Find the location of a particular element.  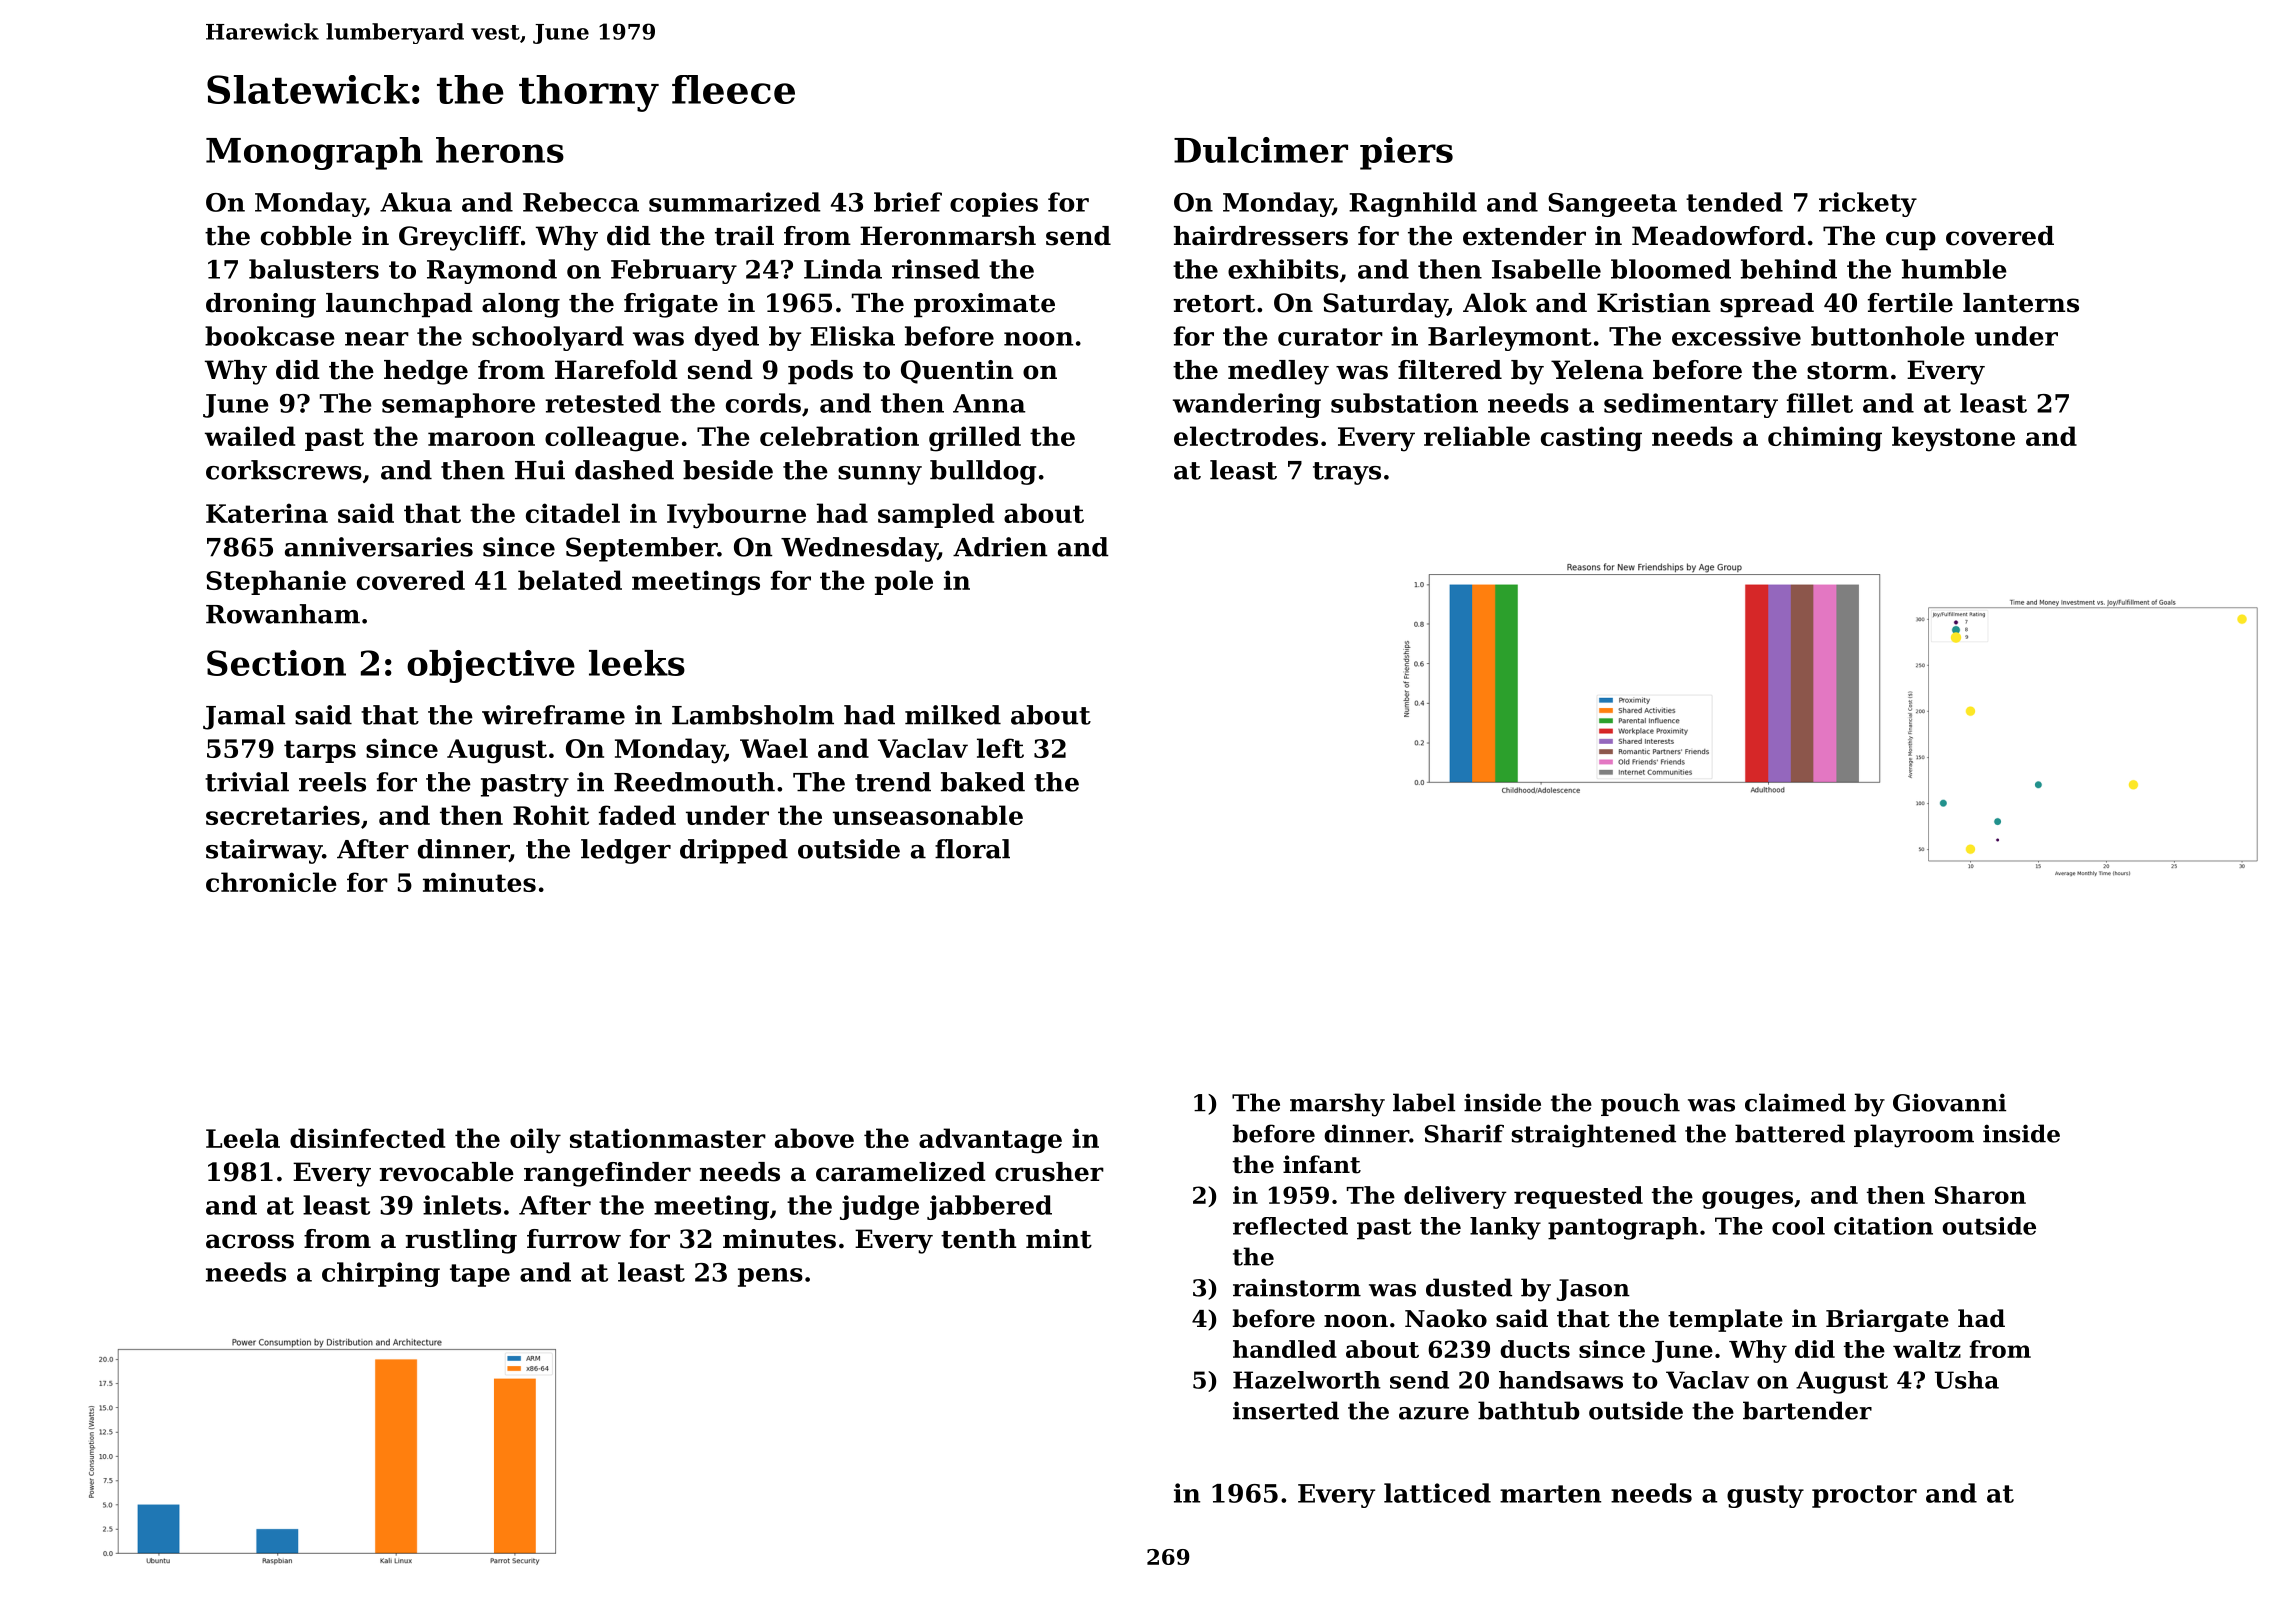

droning is located at coordinates (261, 305).
